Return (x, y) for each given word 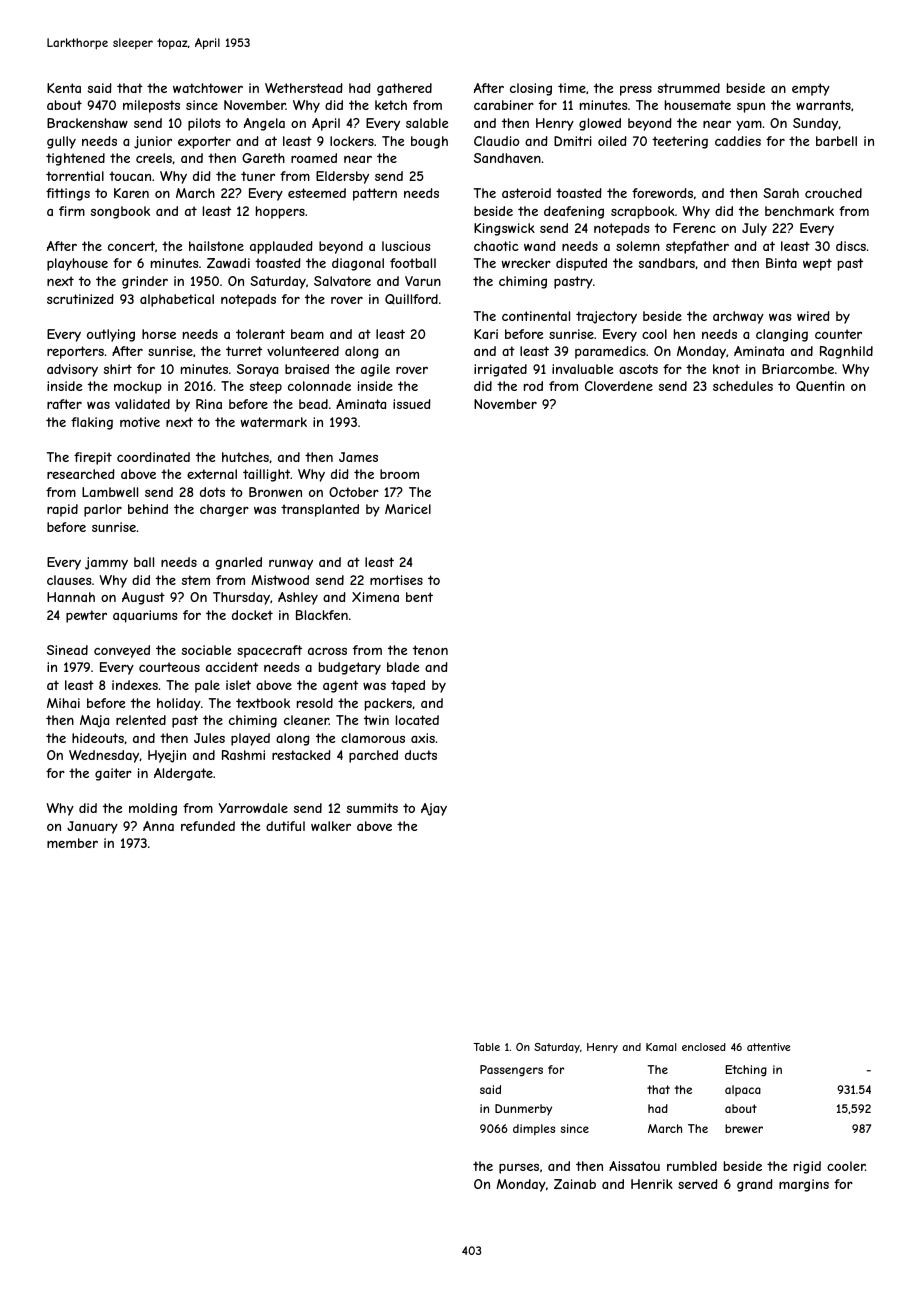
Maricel (408, 509)
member (72, 843)
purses (519, 1168)
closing (531, 89)
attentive (768, 1047)
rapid (62, 510)
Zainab (575, 1184)
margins (804, 1185)
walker (331, 826)
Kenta (64, 88)
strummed (689, 88)
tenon (430, 650)
